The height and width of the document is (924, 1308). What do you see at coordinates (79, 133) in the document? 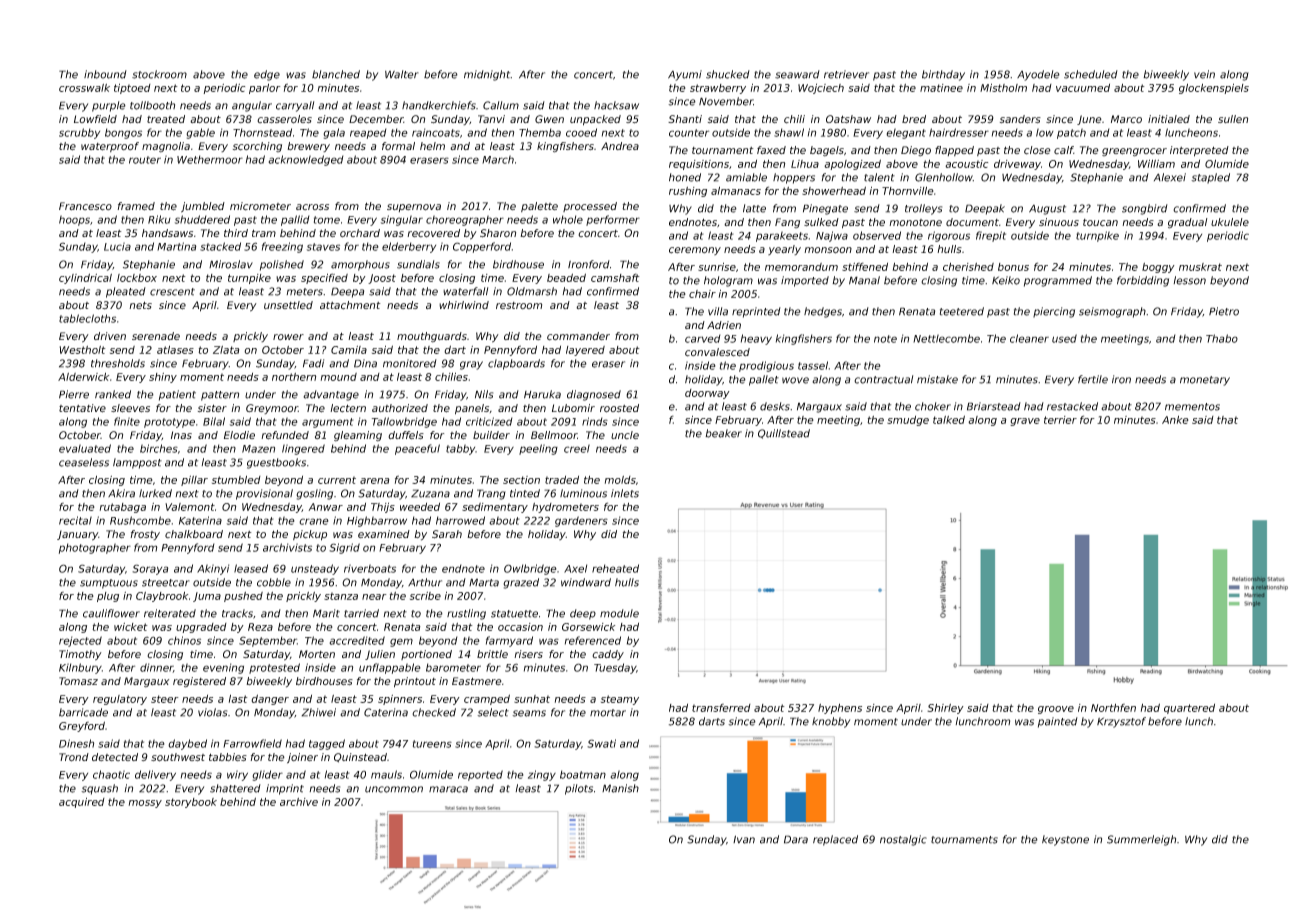
I see `scrubby` at bounding box center [79, 133].
